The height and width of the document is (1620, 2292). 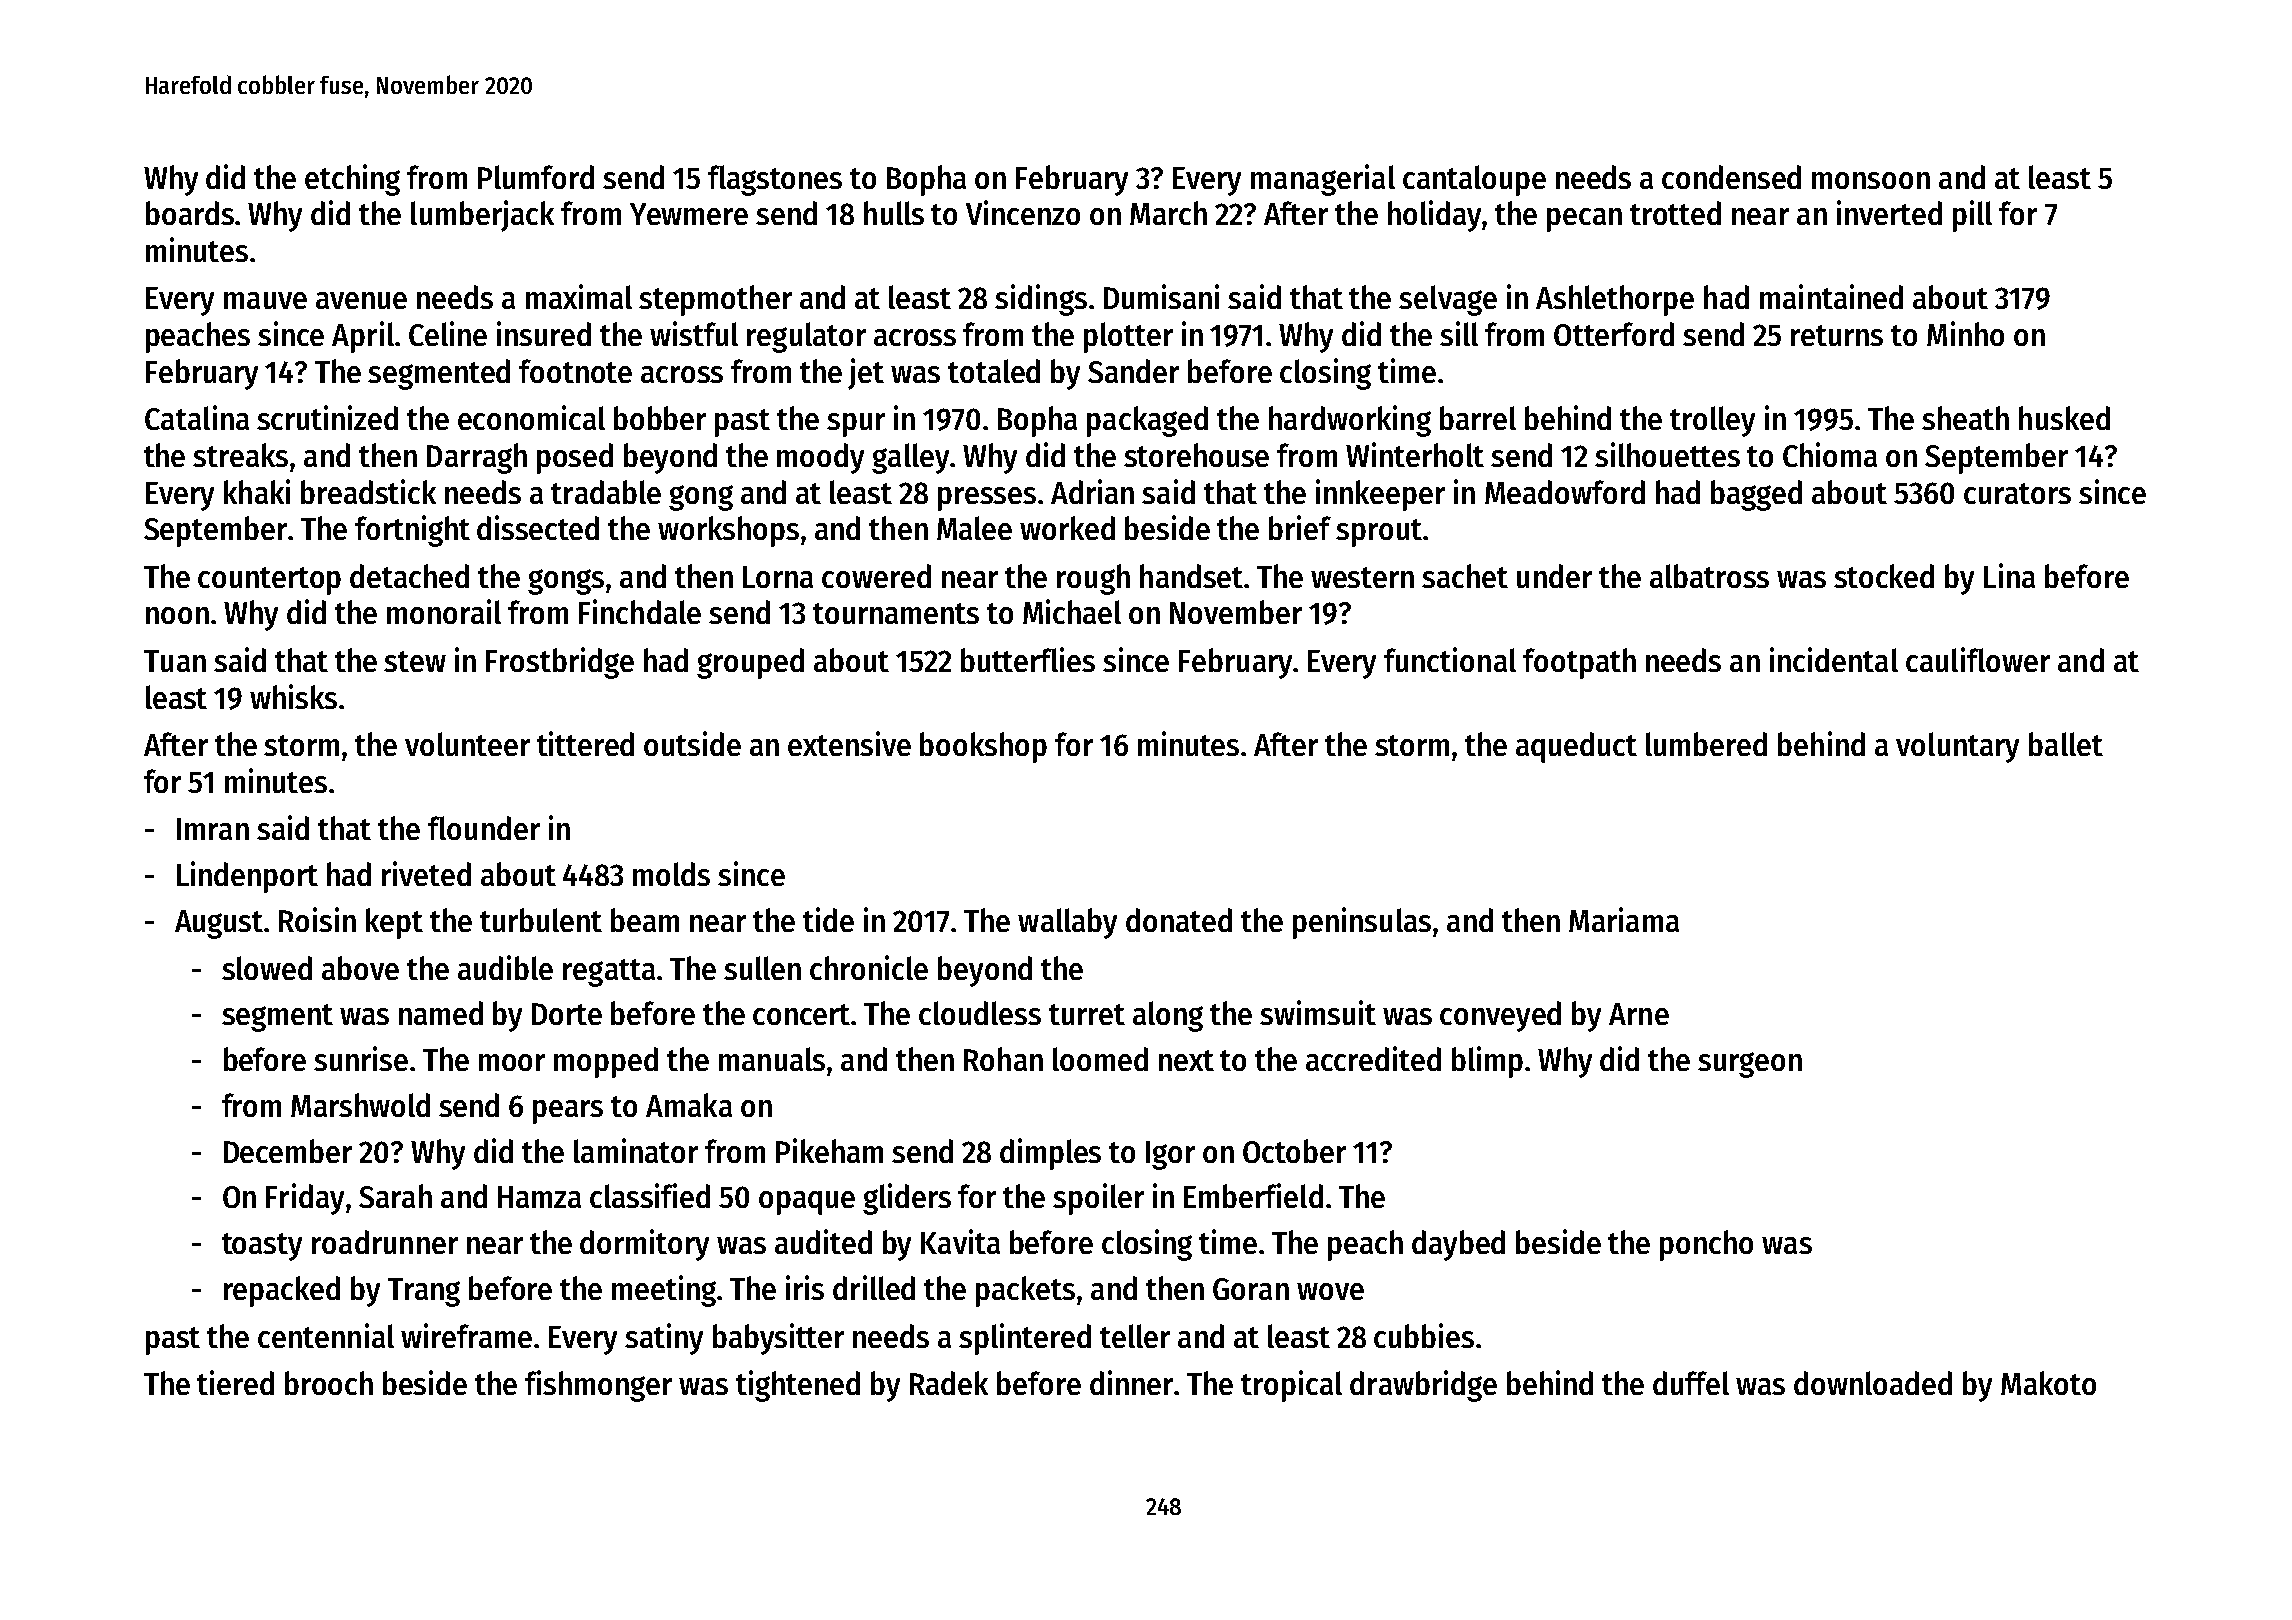 What do you see at coordinates (1565, 492) in the document?
I see `Meadowford` at bounding box center [1565, 492].
